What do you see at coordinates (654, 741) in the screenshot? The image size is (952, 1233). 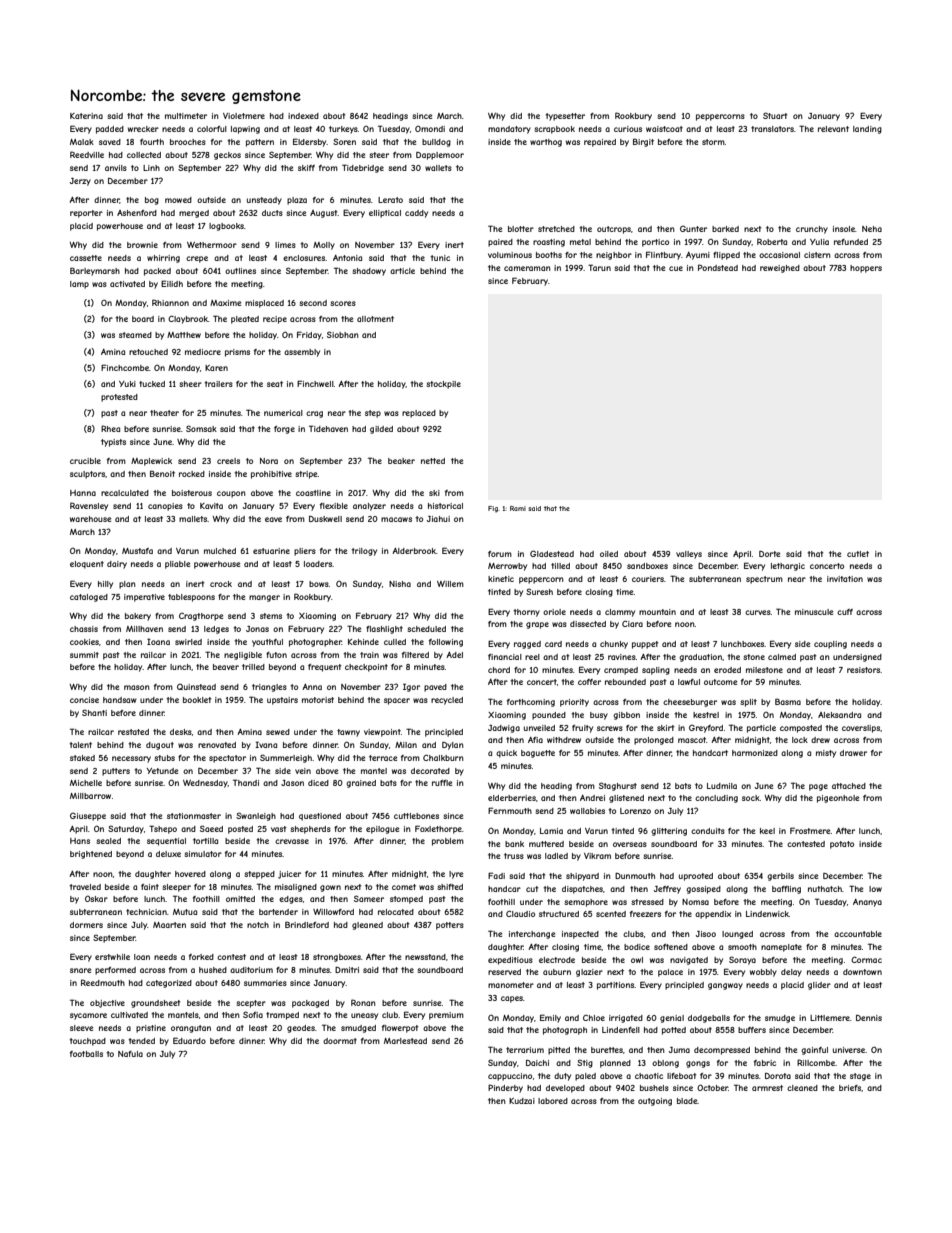 I see `prolonged` at bounding box center [654, 741].
